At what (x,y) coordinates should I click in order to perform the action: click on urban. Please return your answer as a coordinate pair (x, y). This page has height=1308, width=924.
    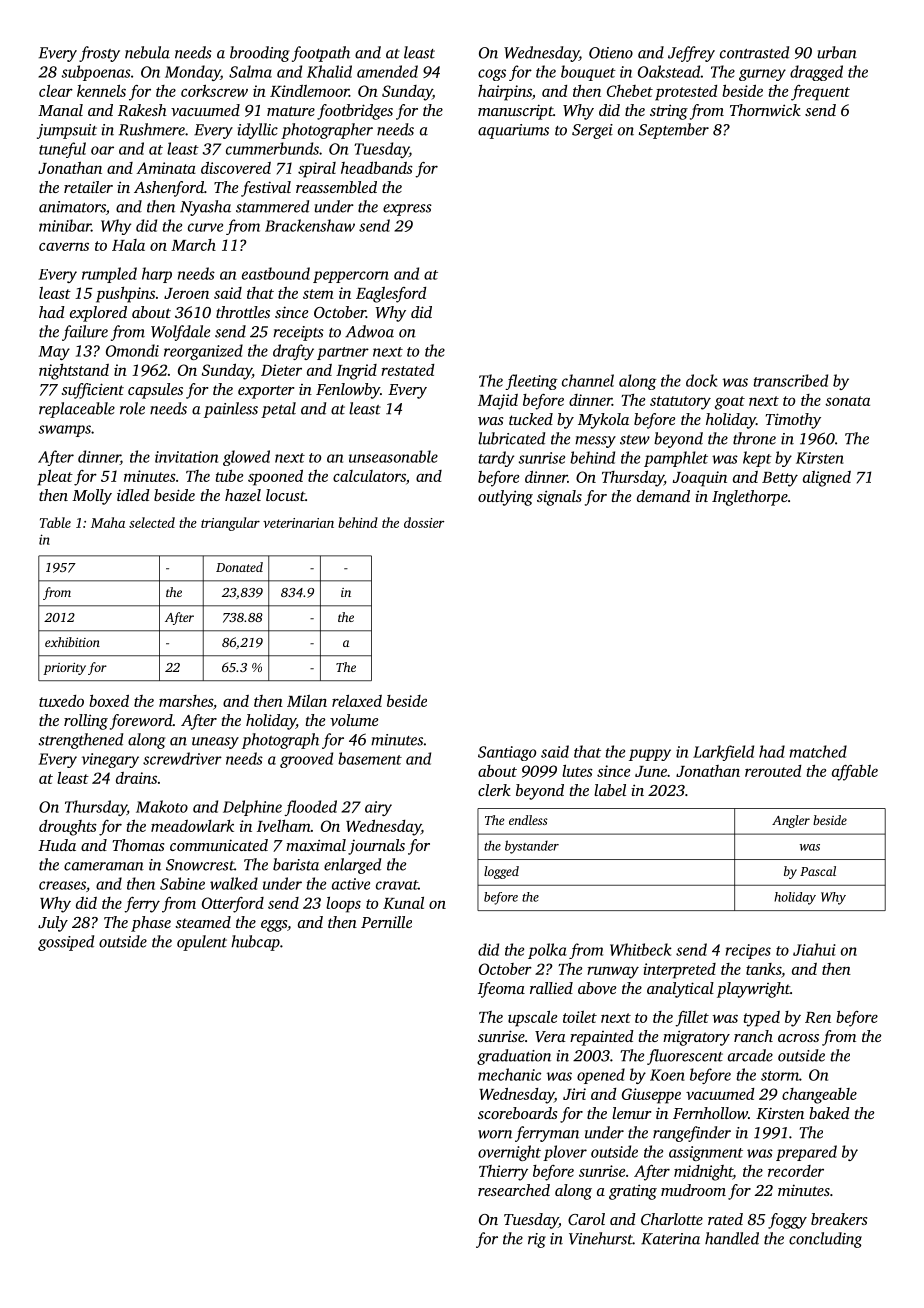
    Looking at the image, I should click on (837, 52).
